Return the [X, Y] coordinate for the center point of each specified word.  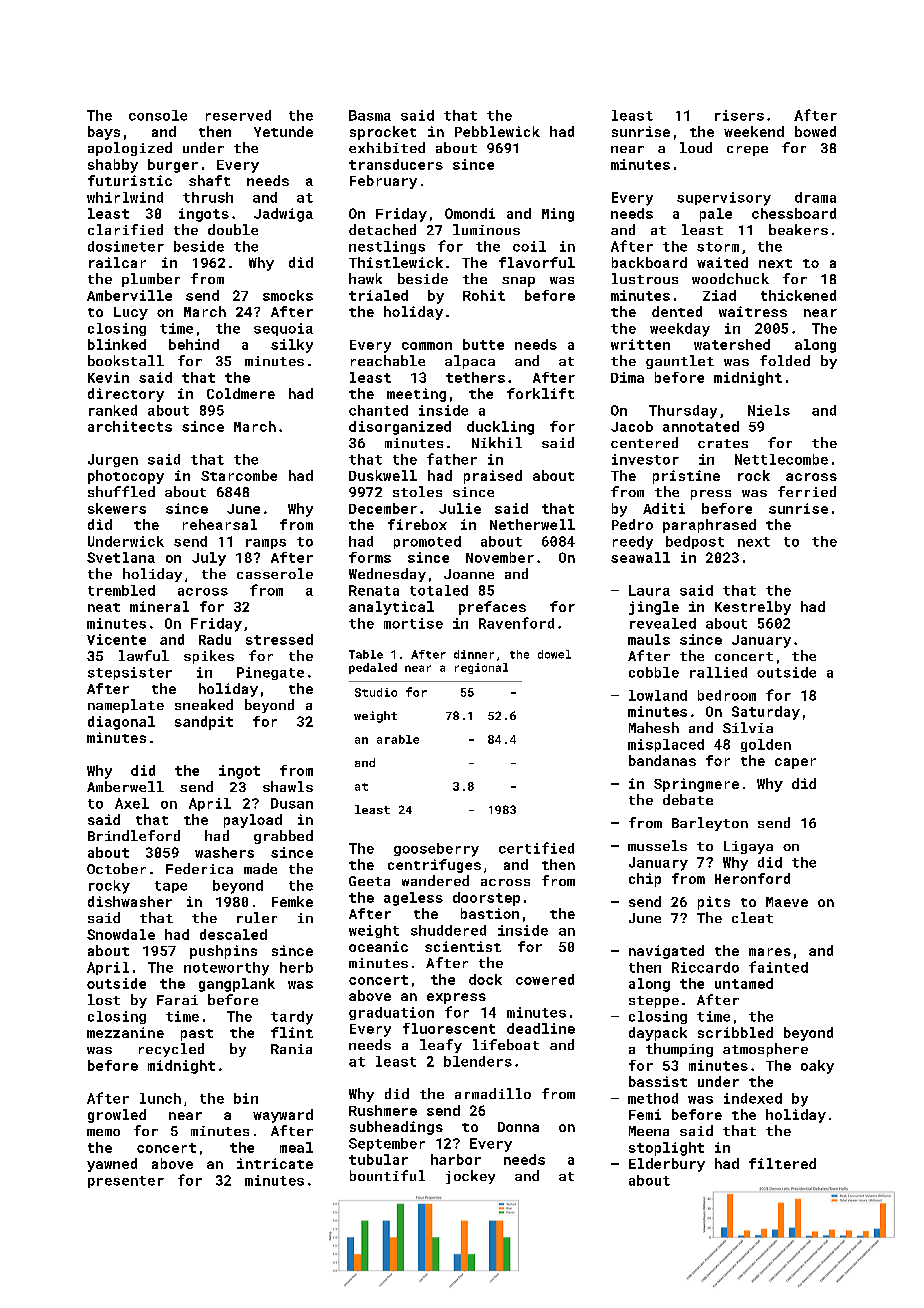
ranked [113, 410]
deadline [541, 1028]
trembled [121, 590]
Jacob [632, 426]
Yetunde [283, 131]
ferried [807, 491]
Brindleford [134, 835]
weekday [680, 330]
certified [536, 848]
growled [117, 1116]
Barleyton [710, 824]
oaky [817, 1067]
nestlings [387, 247]
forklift [540, 393]
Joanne [469, 574]
